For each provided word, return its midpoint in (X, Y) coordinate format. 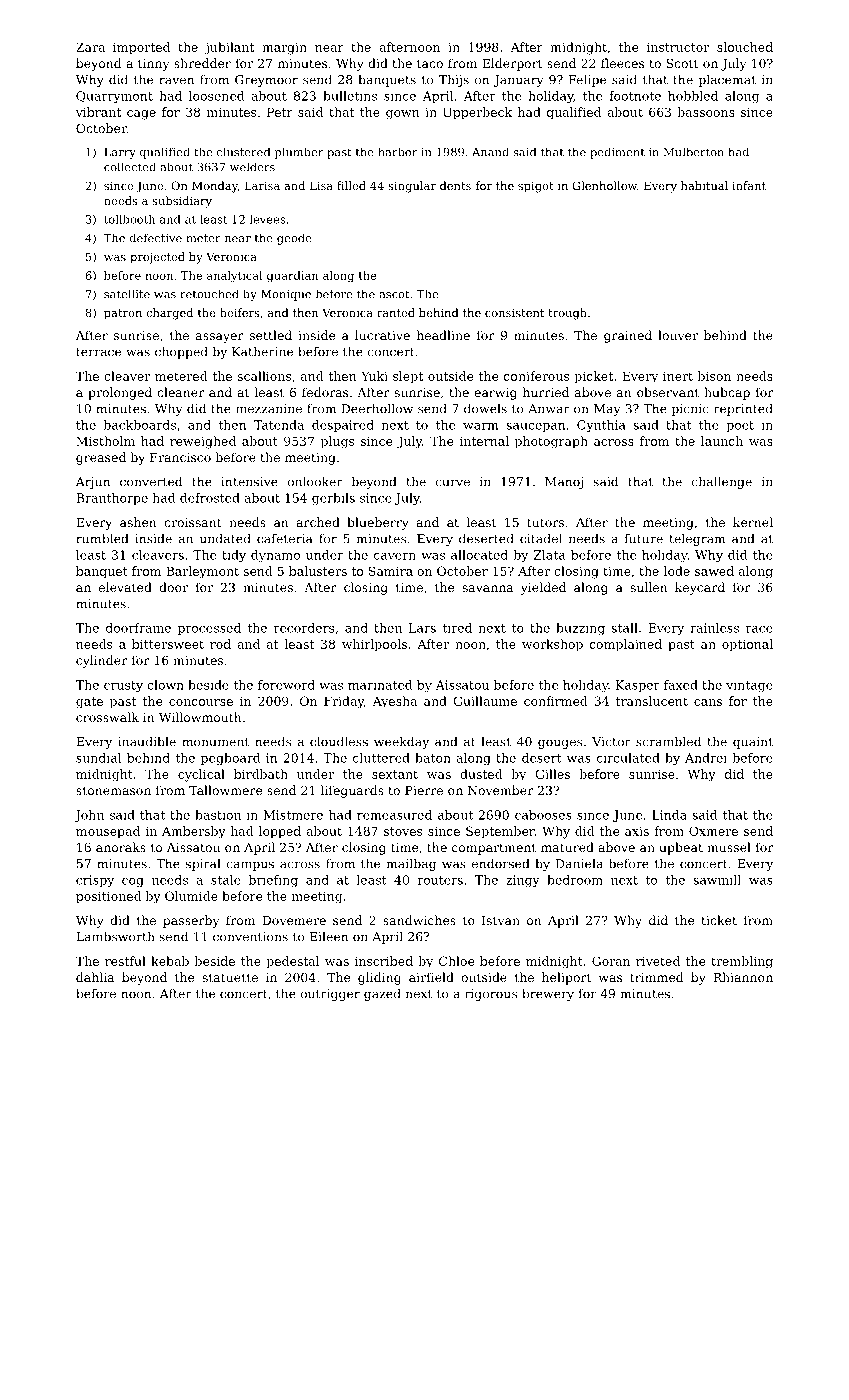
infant (749, 185)
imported (141, 48)
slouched (745, 47)
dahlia (95, 977)
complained (626, 645)
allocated (479, 555)
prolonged (120, 393)
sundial (98, 758)
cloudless (339, 741)
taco (430, 63)
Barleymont (202, 572)
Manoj (564, 483)
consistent (514, 312)
